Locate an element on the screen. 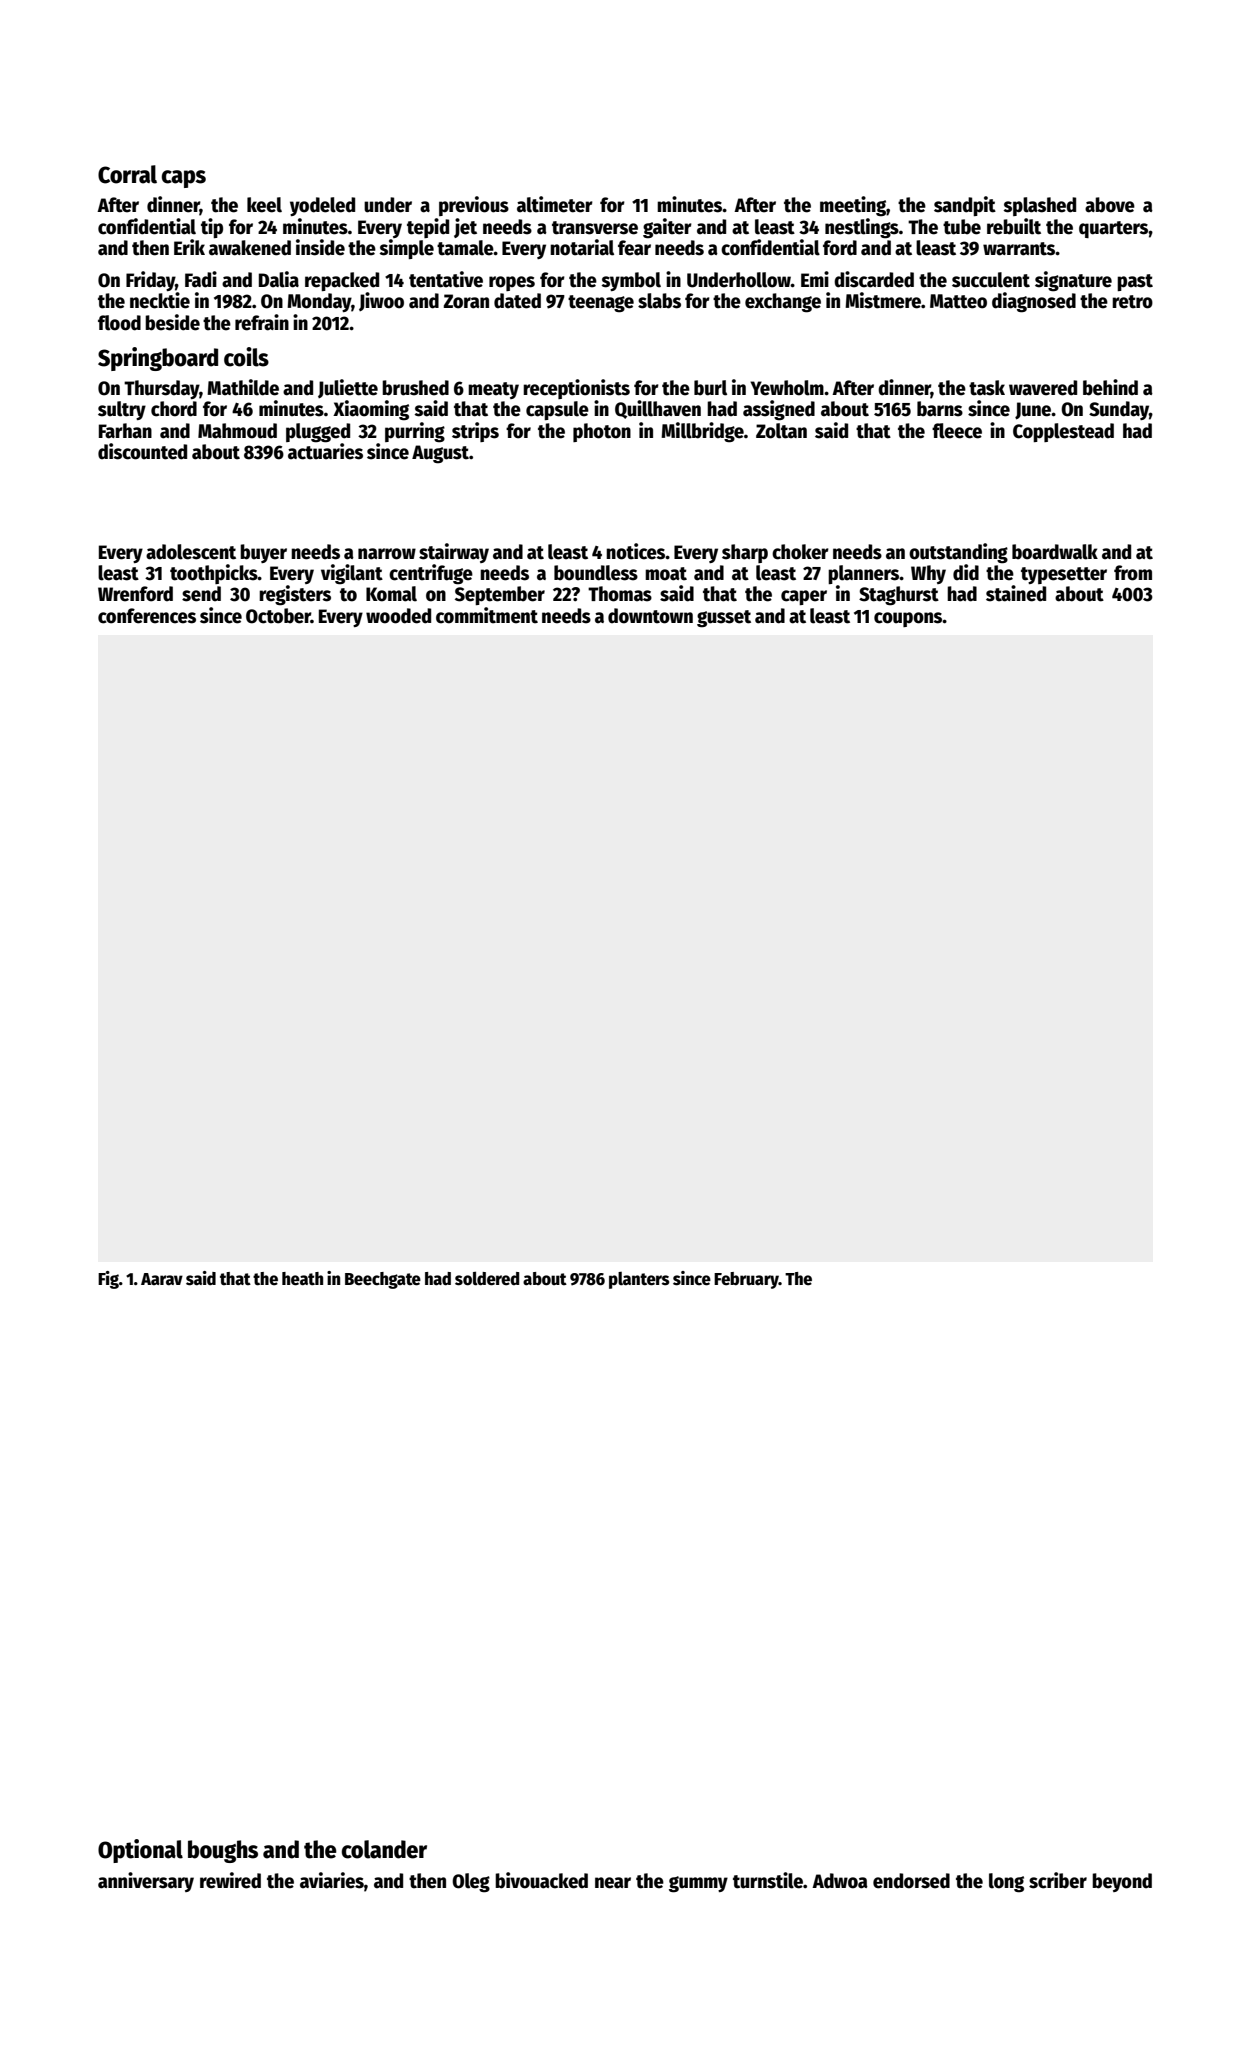 The height and width of the screenshot is (2061, 1251). yodeled is located at coordinates (322, 206).
